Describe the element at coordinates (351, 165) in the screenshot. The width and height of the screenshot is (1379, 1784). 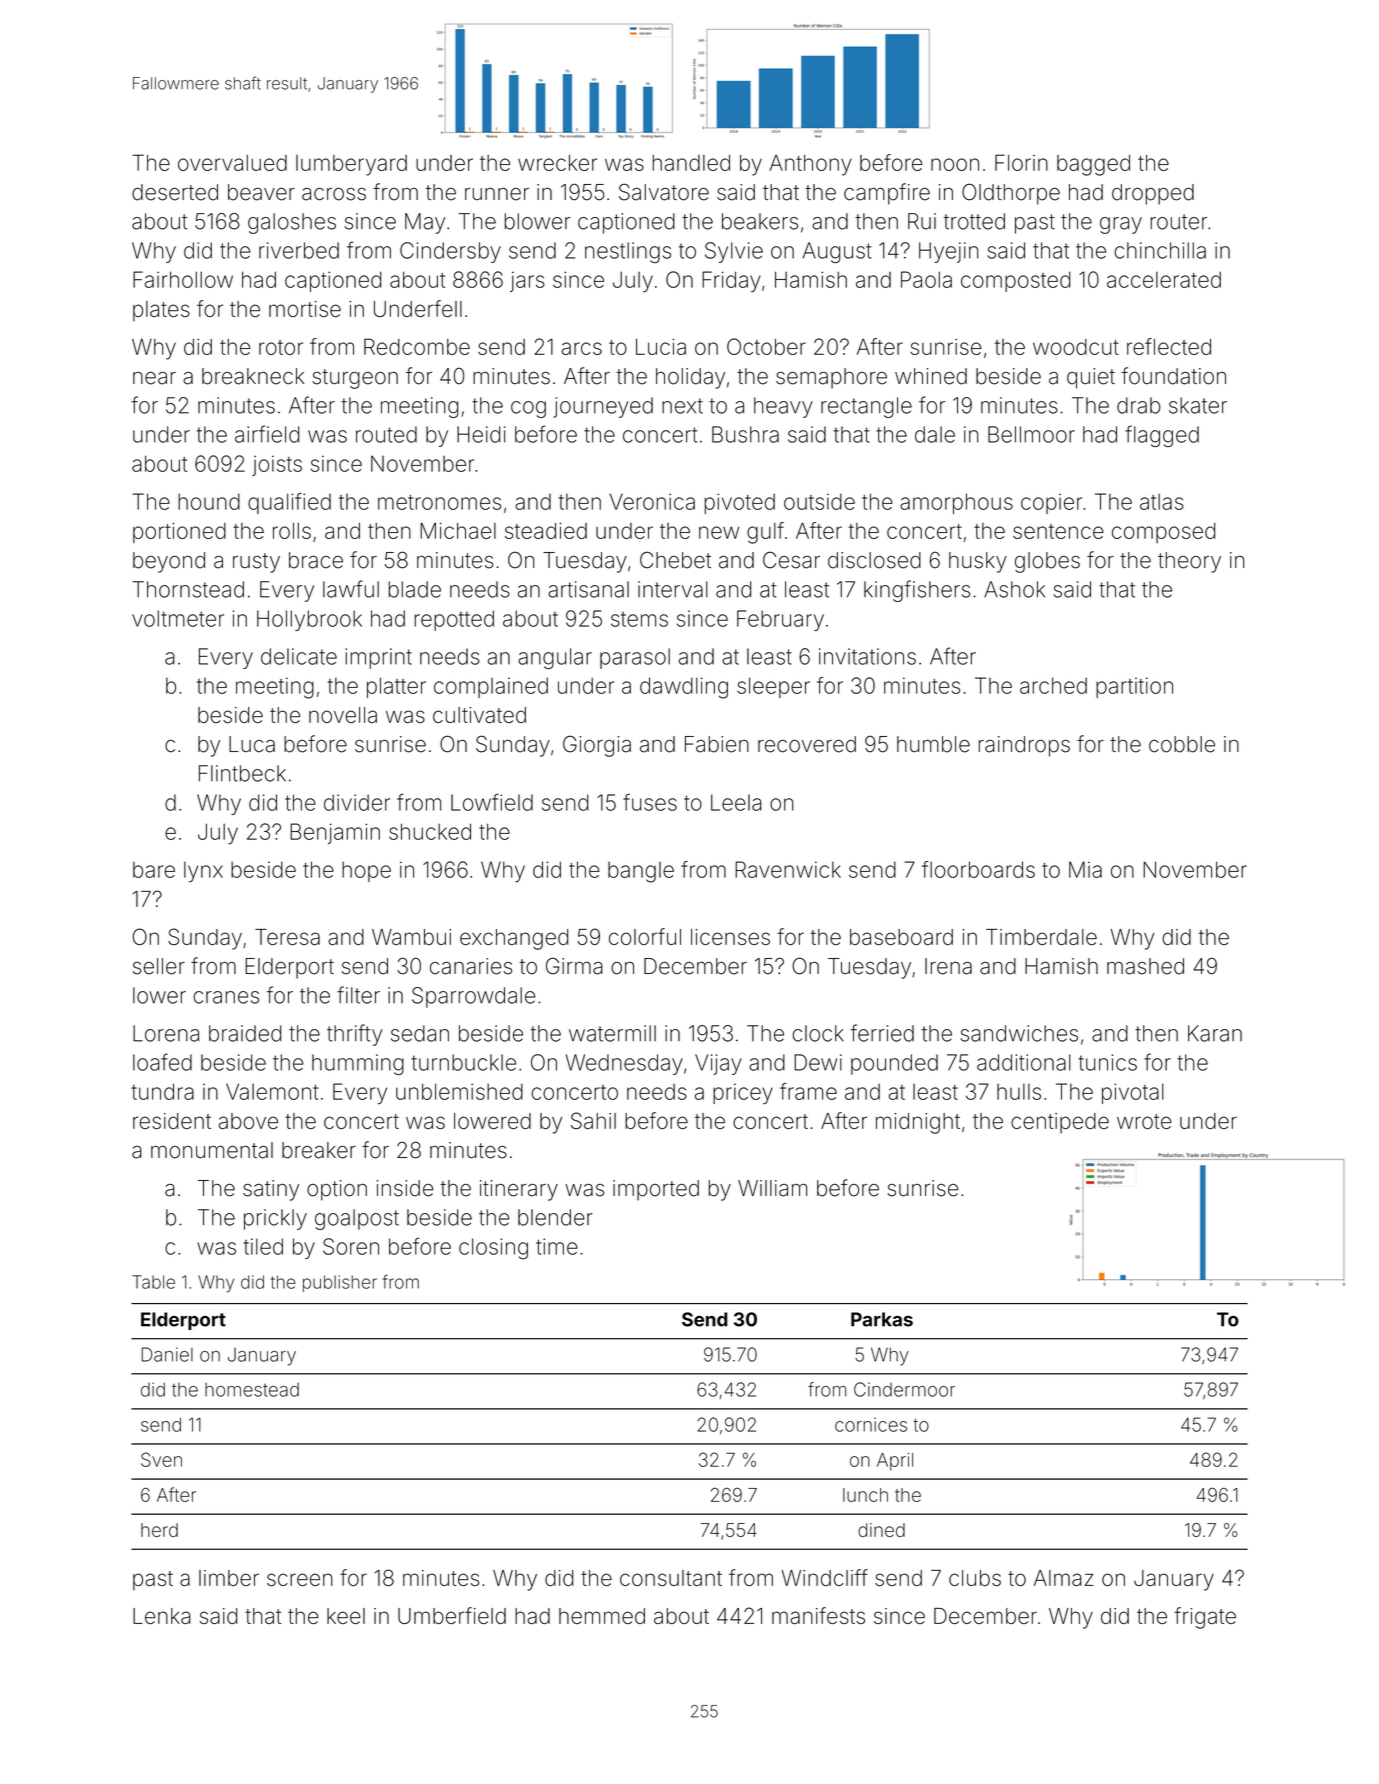
I see `lumberyard` at that location.
